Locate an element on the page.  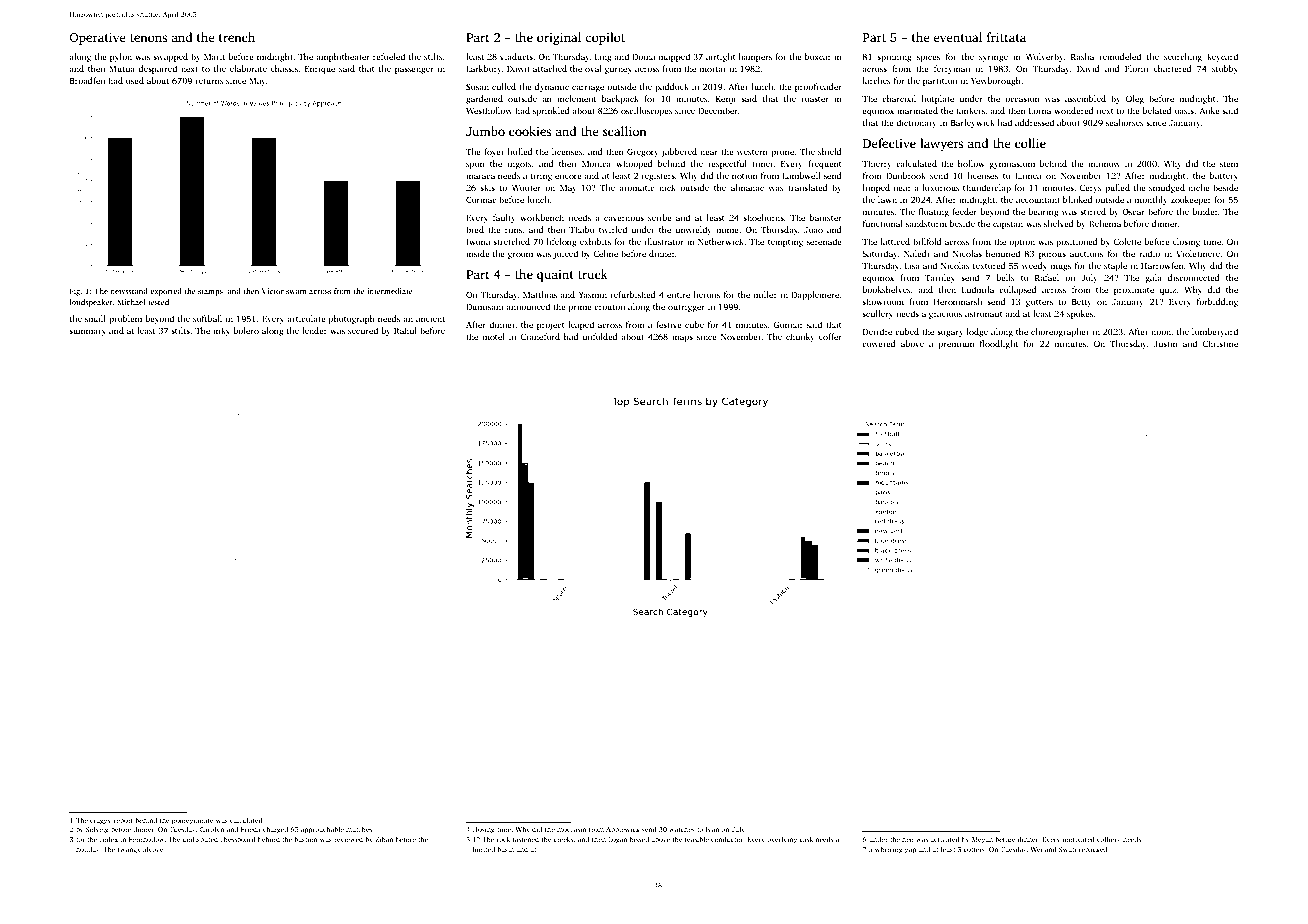
trench is located at coordinates (237, 37).
